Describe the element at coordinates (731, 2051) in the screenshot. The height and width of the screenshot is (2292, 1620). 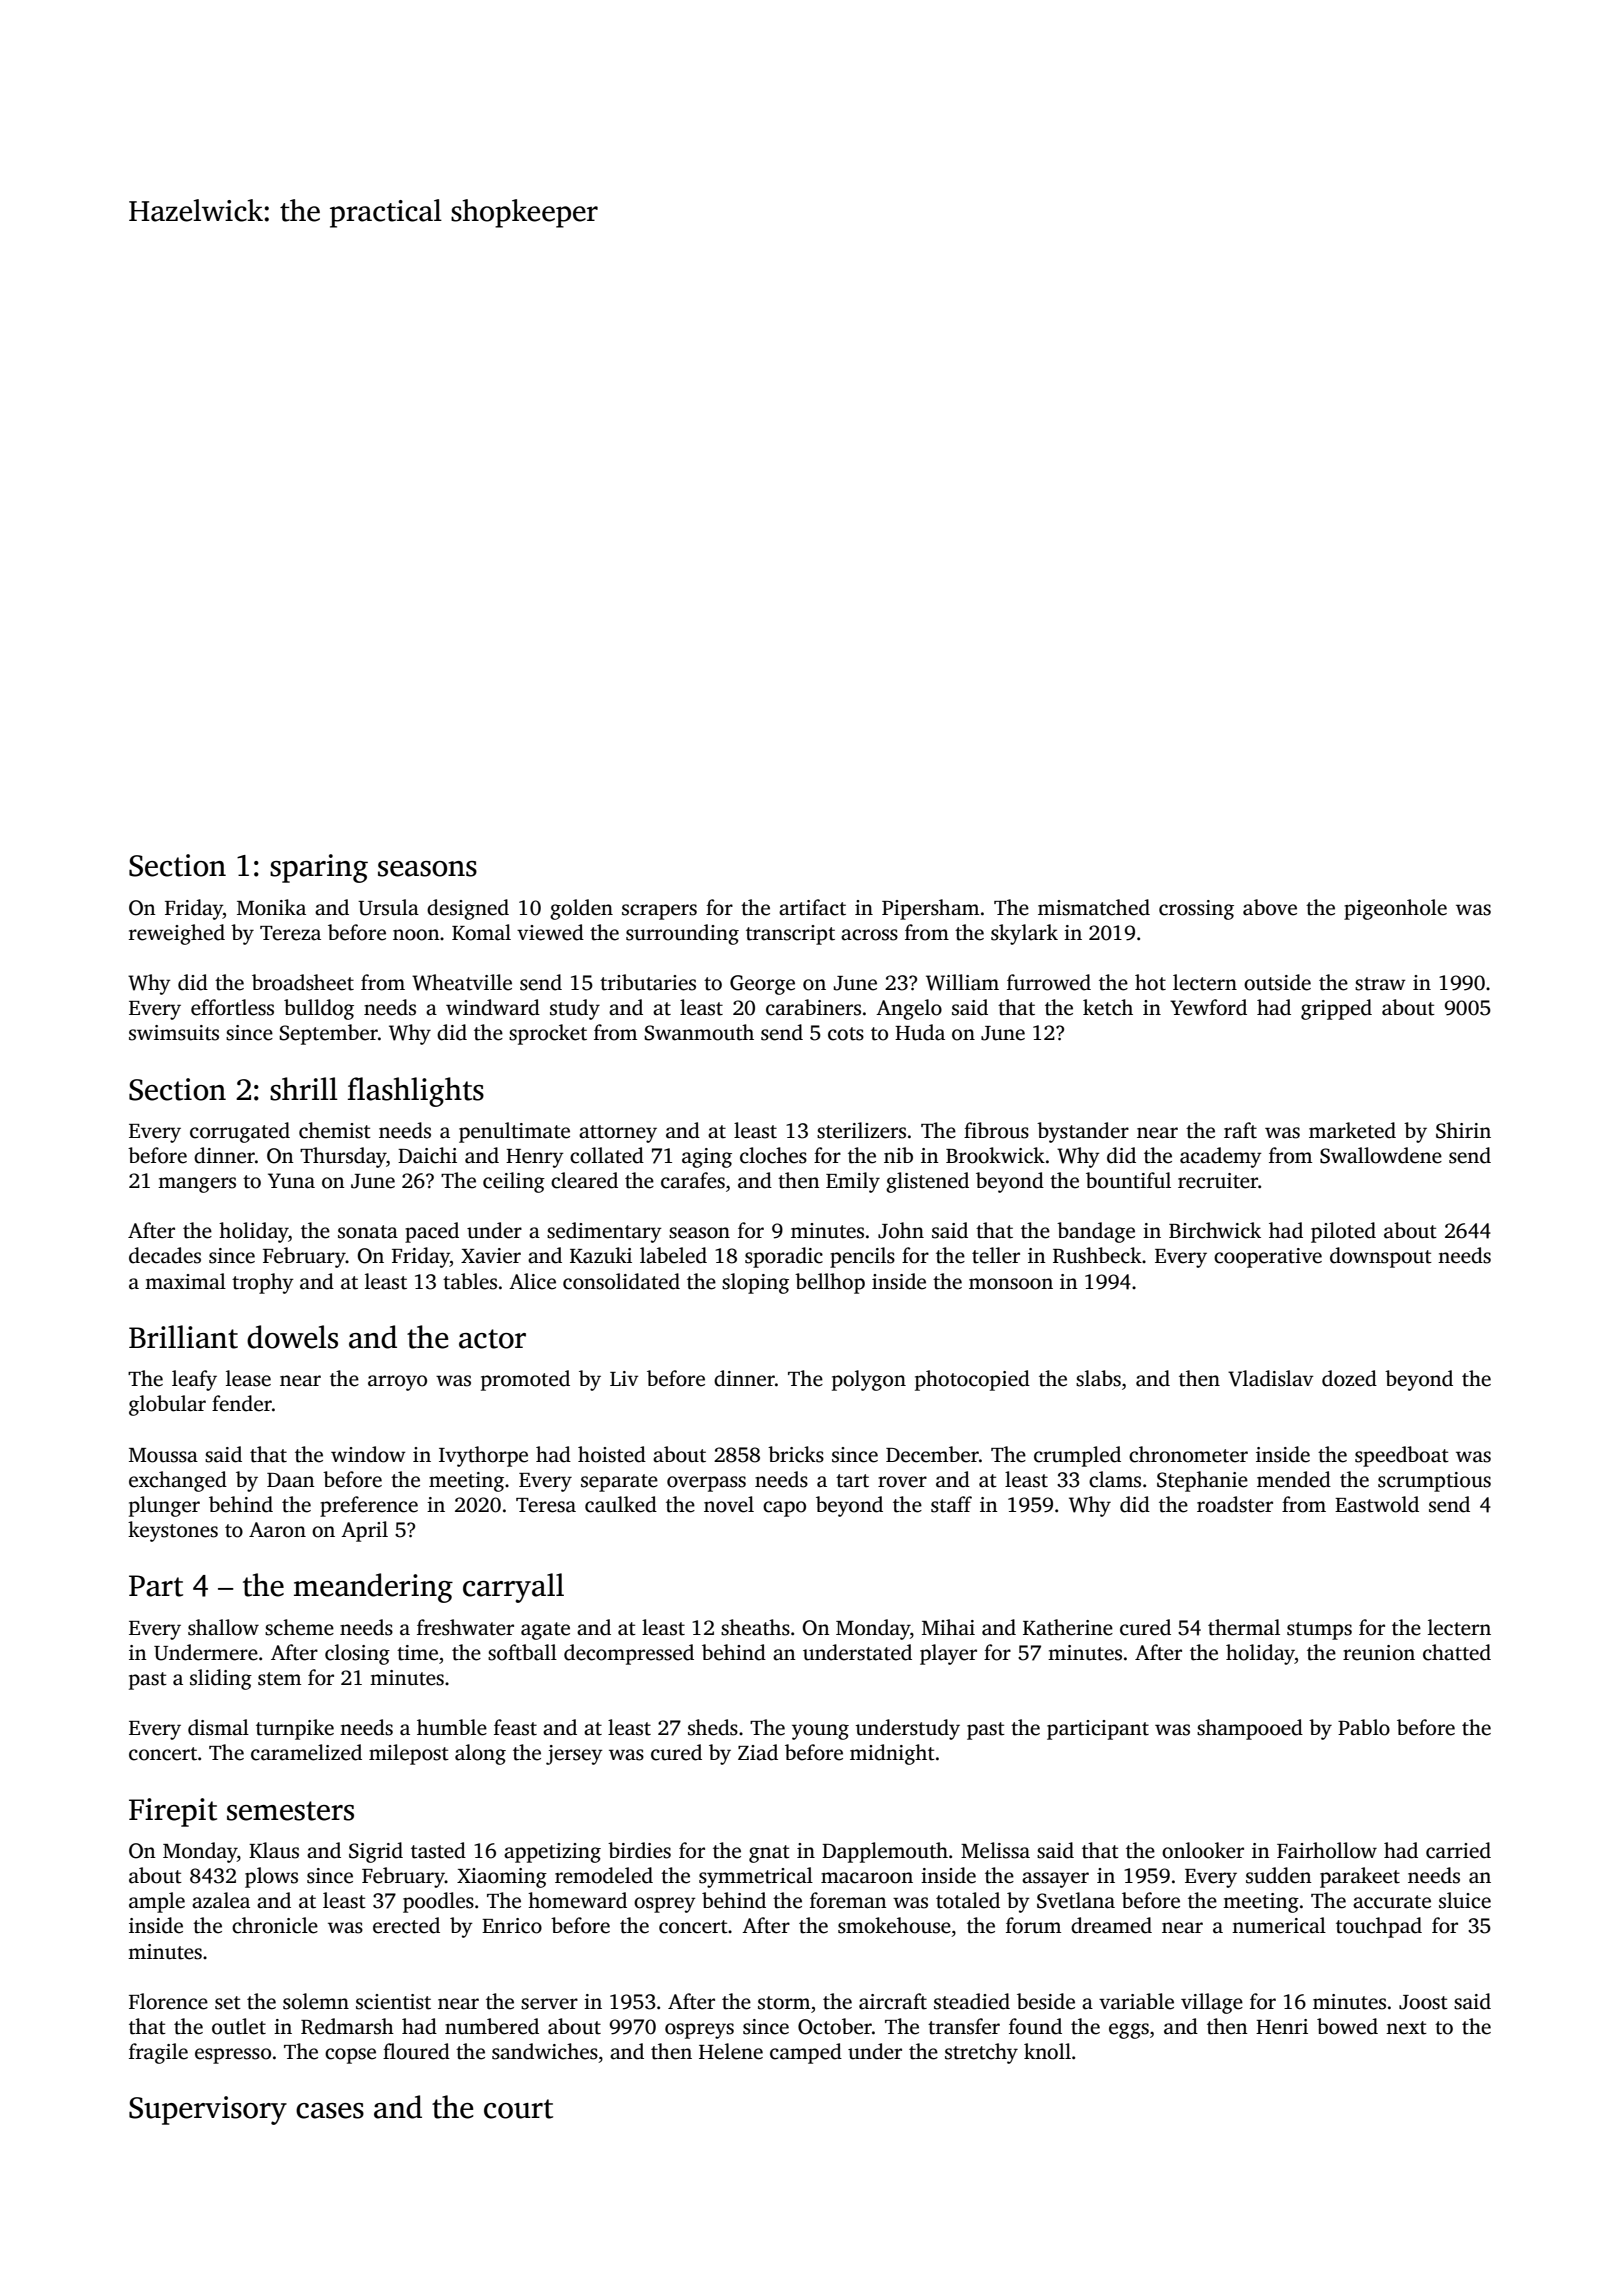
I see `Helene` at that location.
